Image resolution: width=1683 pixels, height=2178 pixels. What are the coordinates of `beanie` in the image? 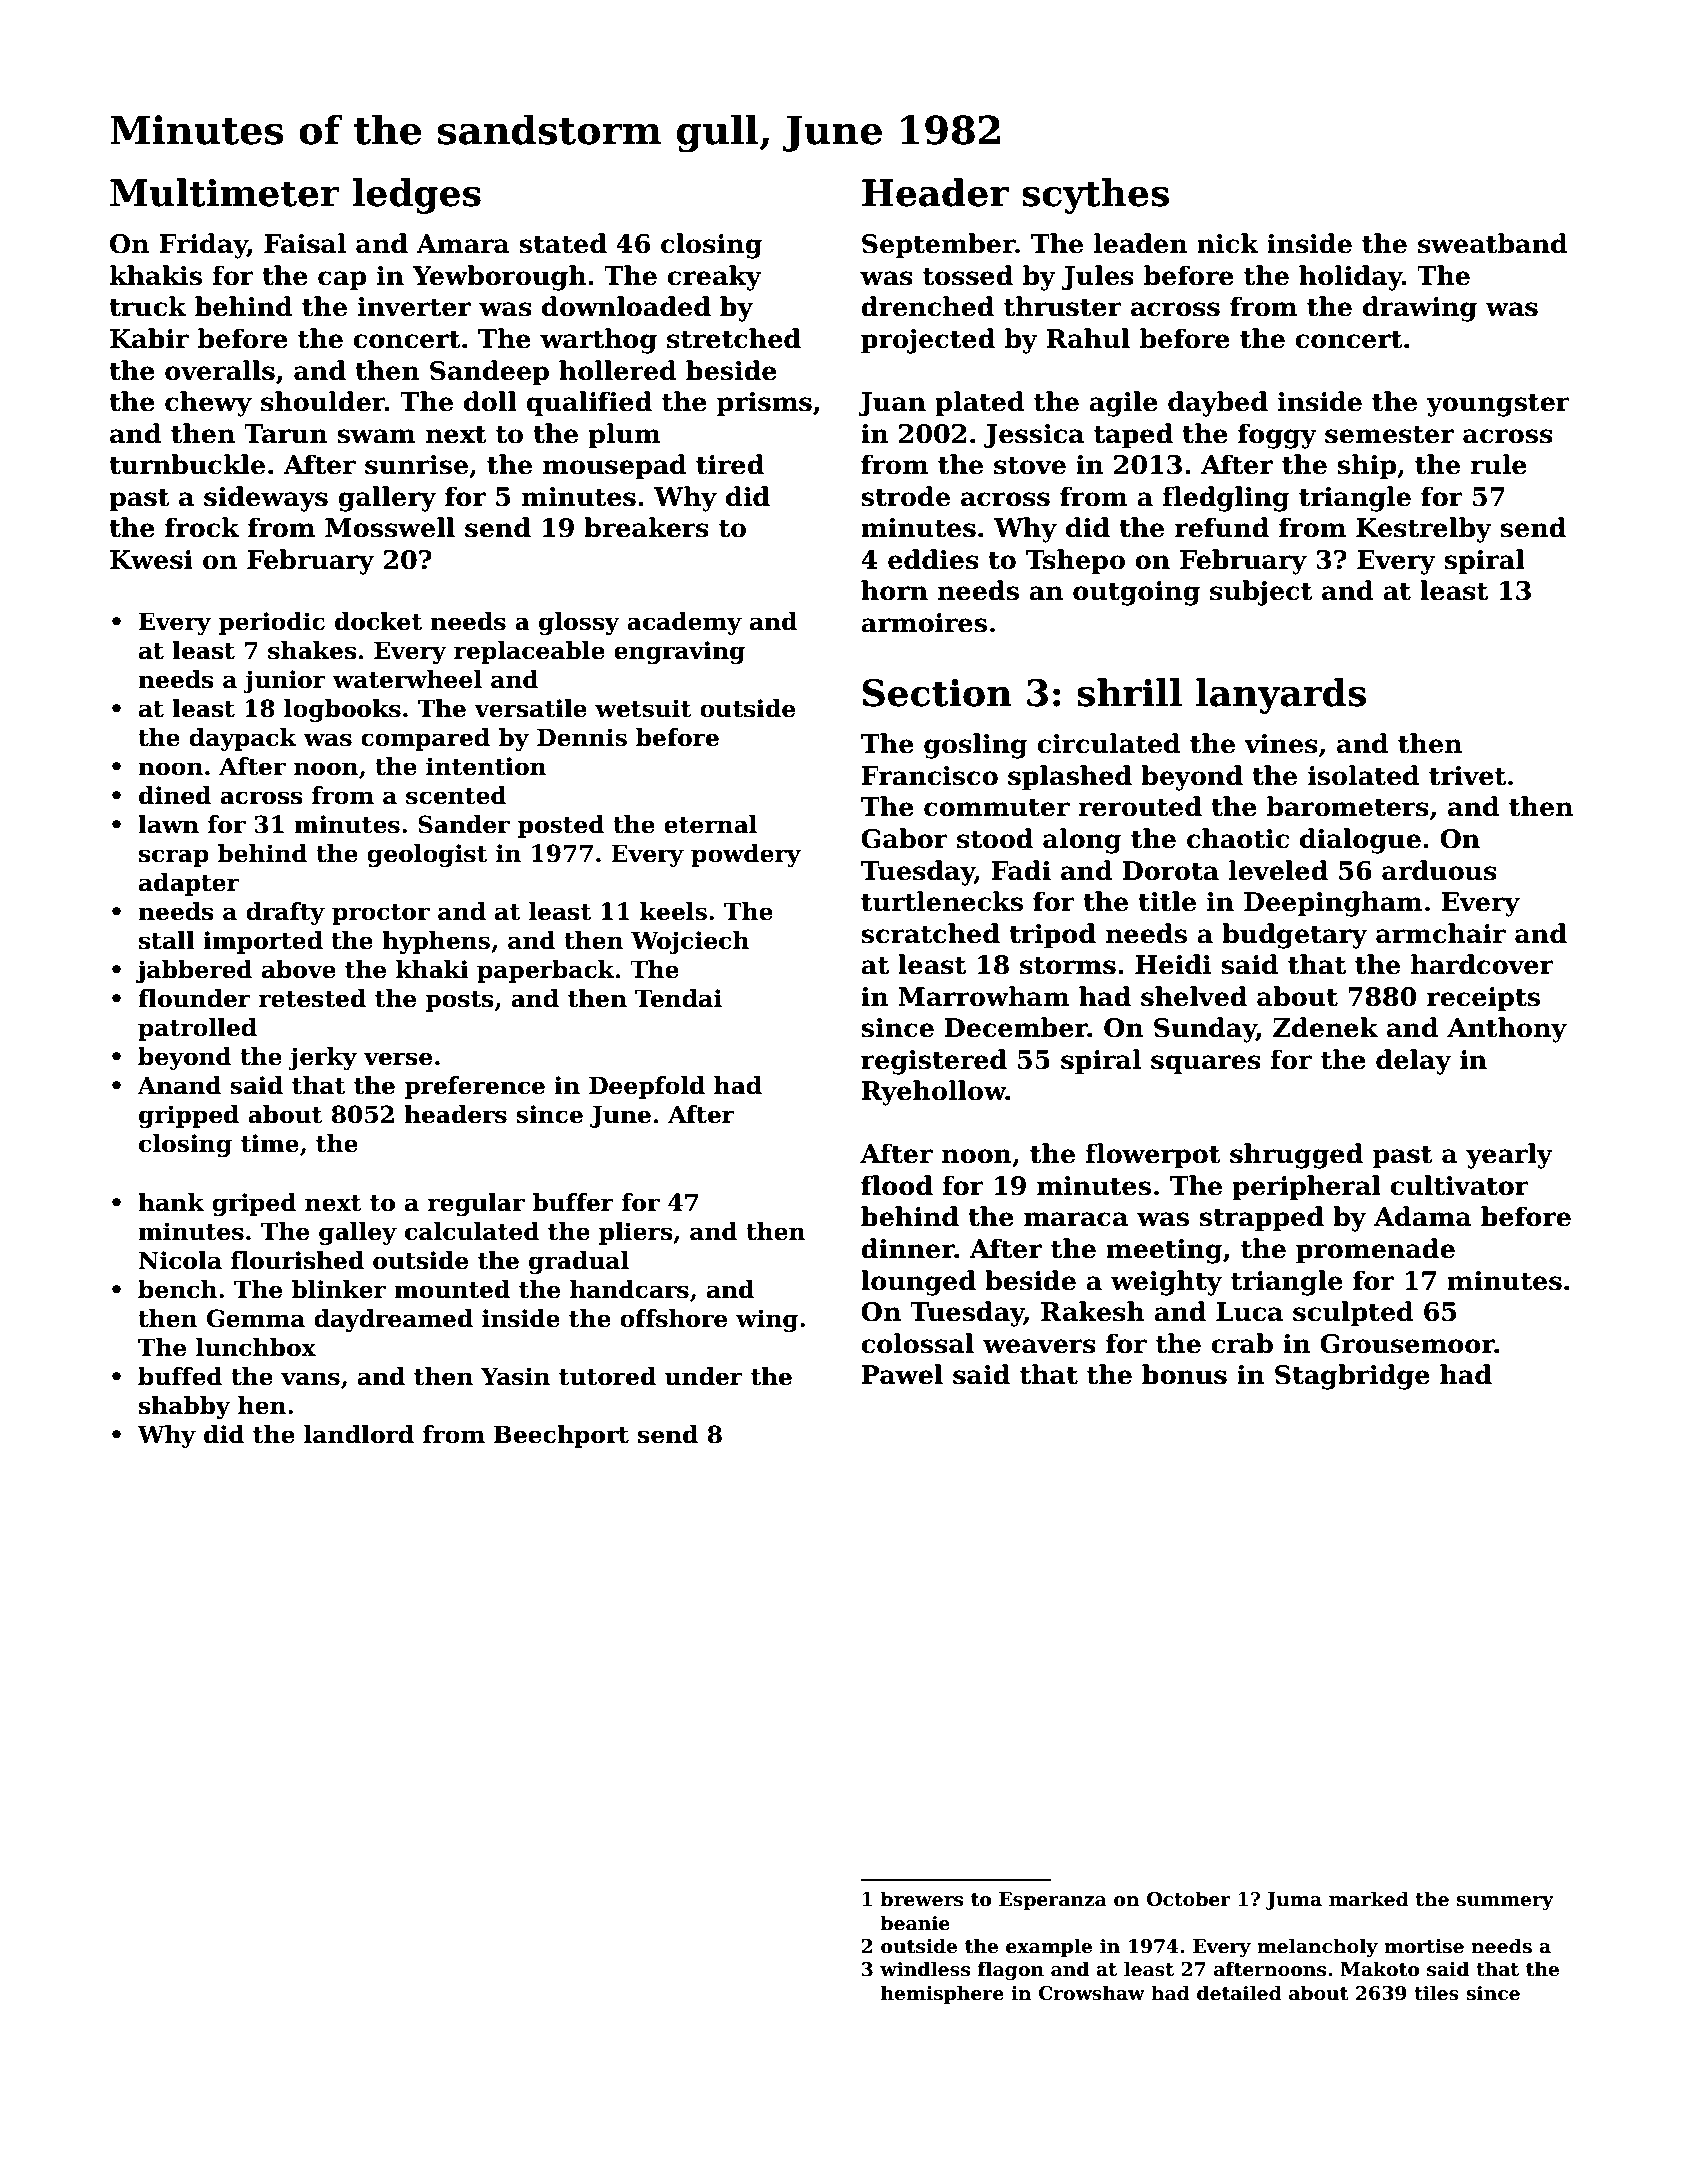 It's located at (915, 1923).
